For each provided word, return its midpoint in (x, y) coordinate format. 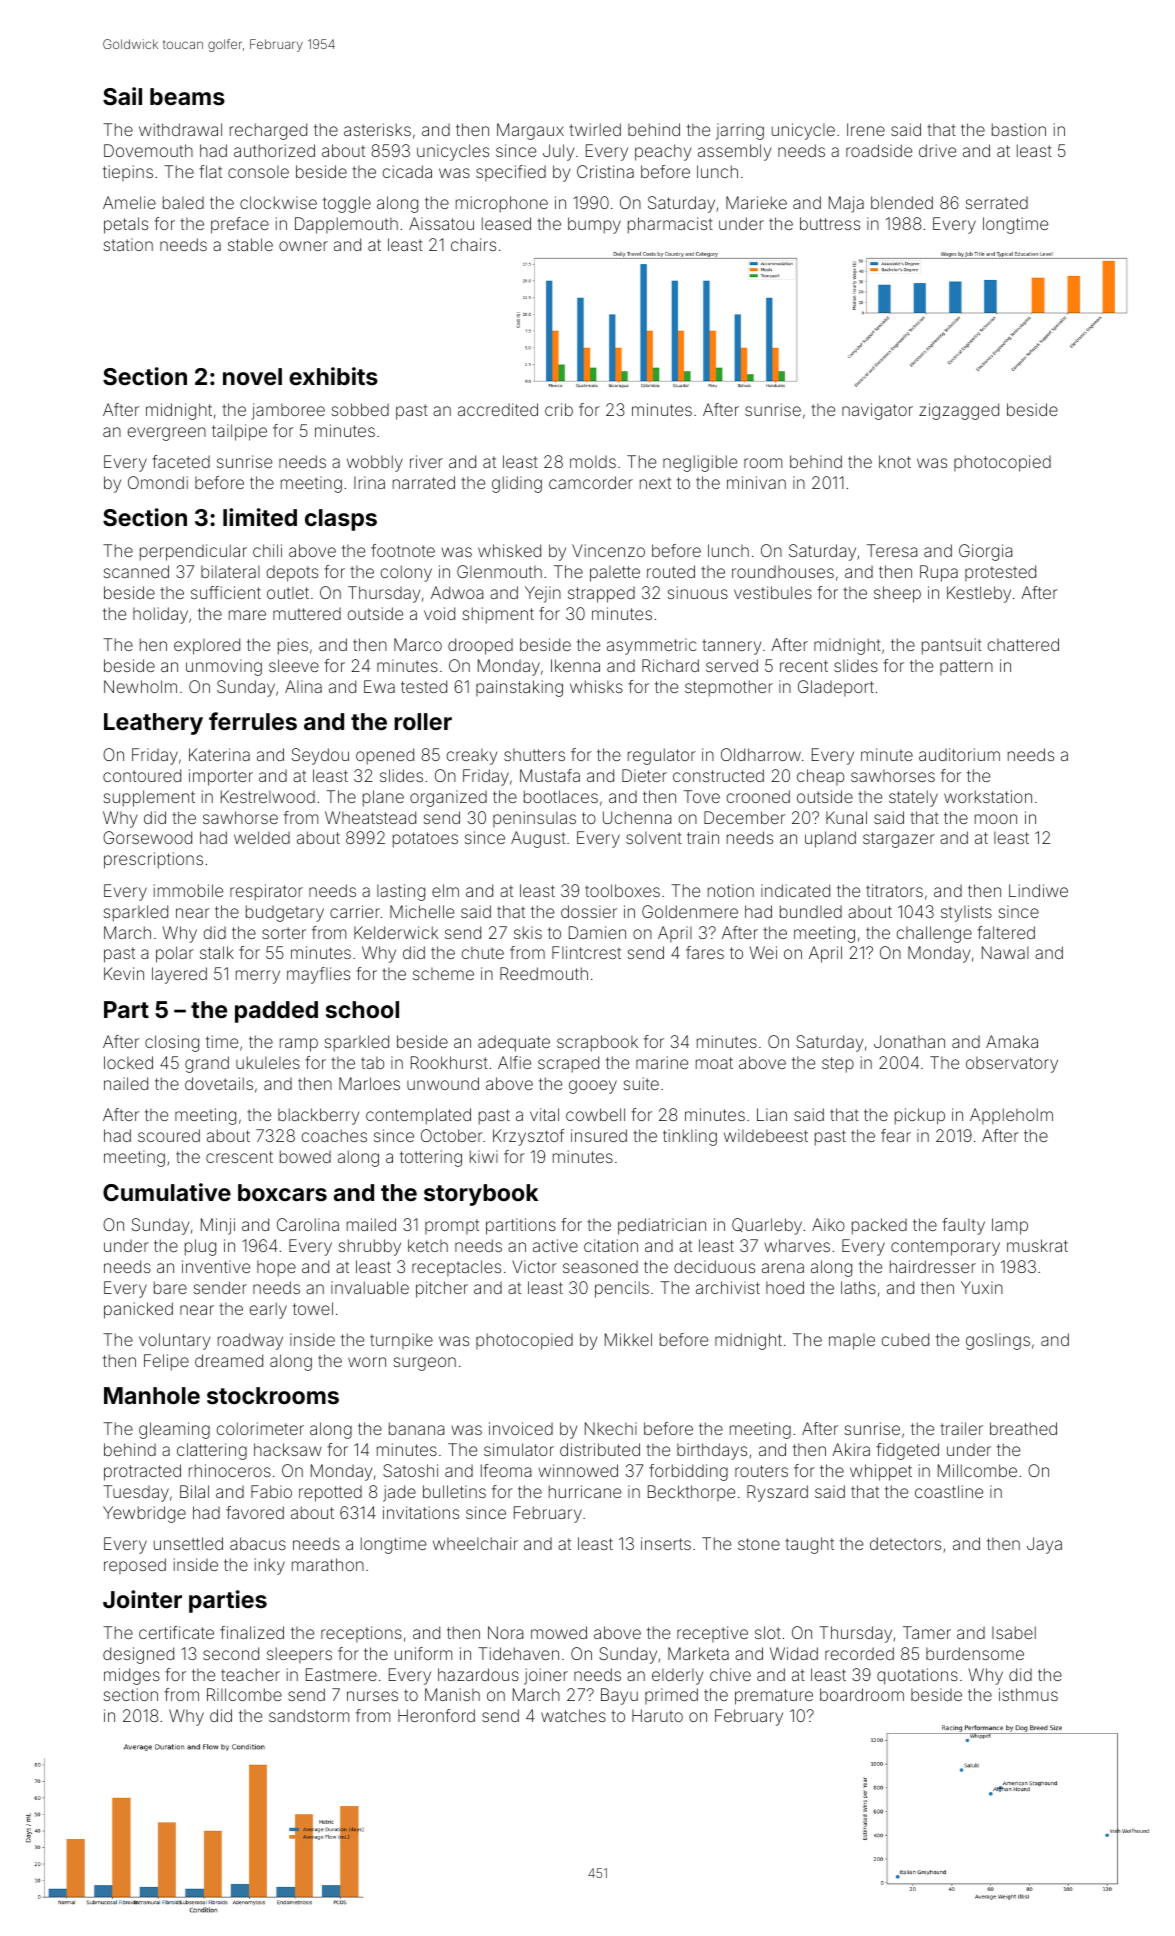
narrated (424, 482)
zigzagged (959, 411)
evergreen (167, 434)
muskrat (1037, 1245)
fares (705, 952)
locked (128, 1062)
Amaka (1012, 1041)
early (268, 1310)
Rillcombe (244, 1694)
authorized (274, 150)
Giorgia (985, 552)
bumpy (594, 225)
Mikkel (628, 1339)
